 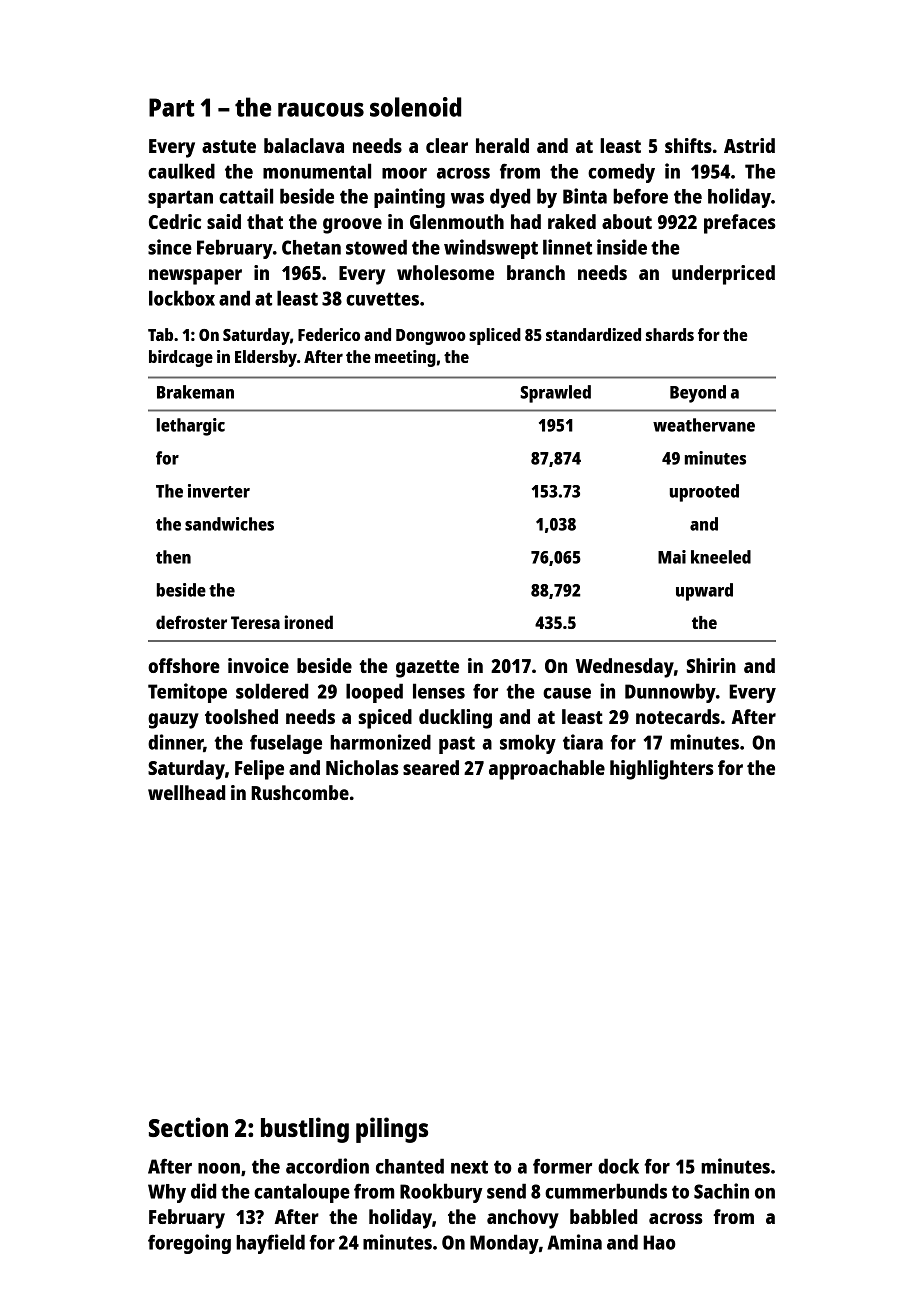 I want to click on underpriced, so click(x=723, y=275).
